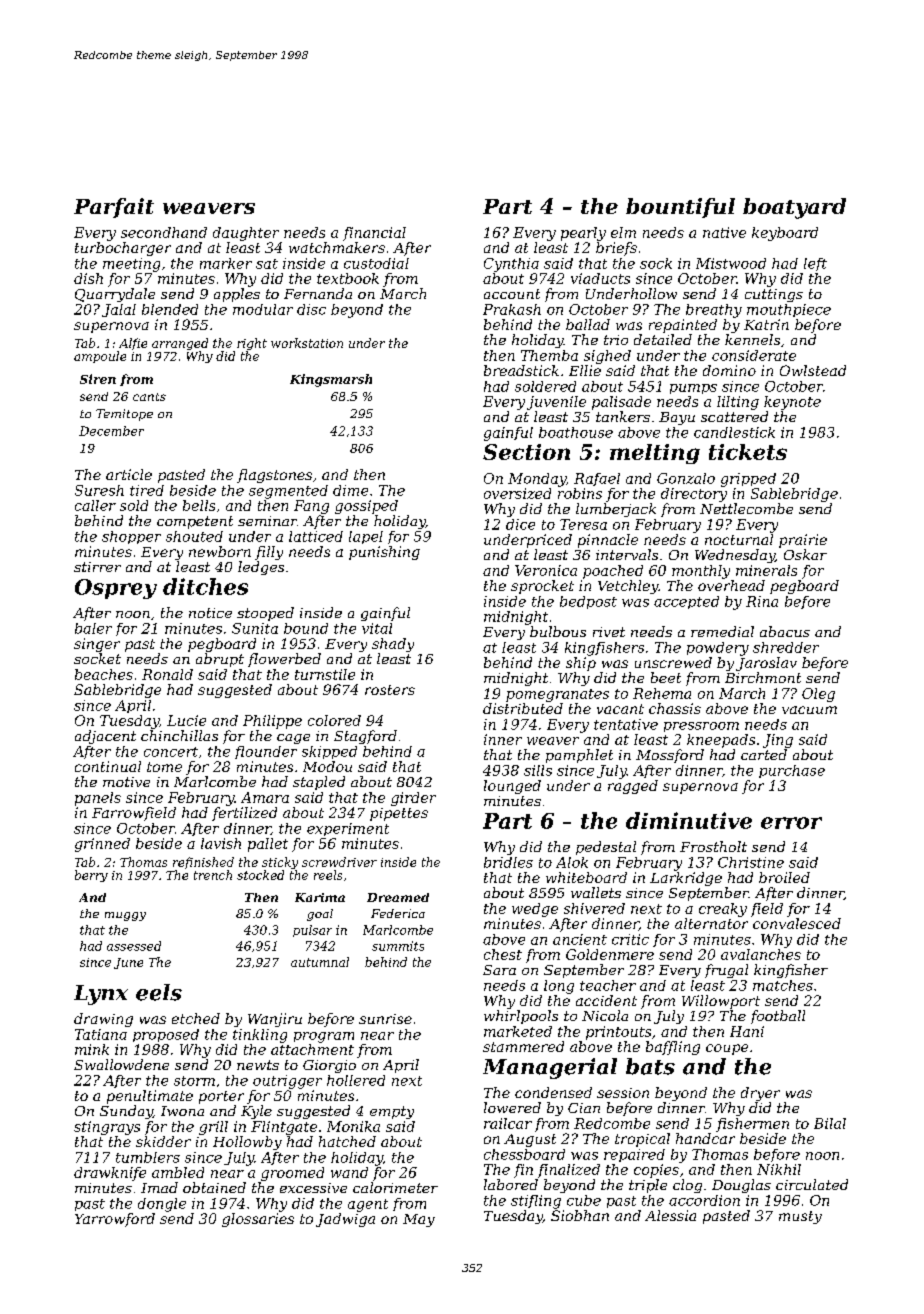 Image resolution: width=924 pixels, height=1314 pixels. I want to click on avalanches, so click(761, 954).
